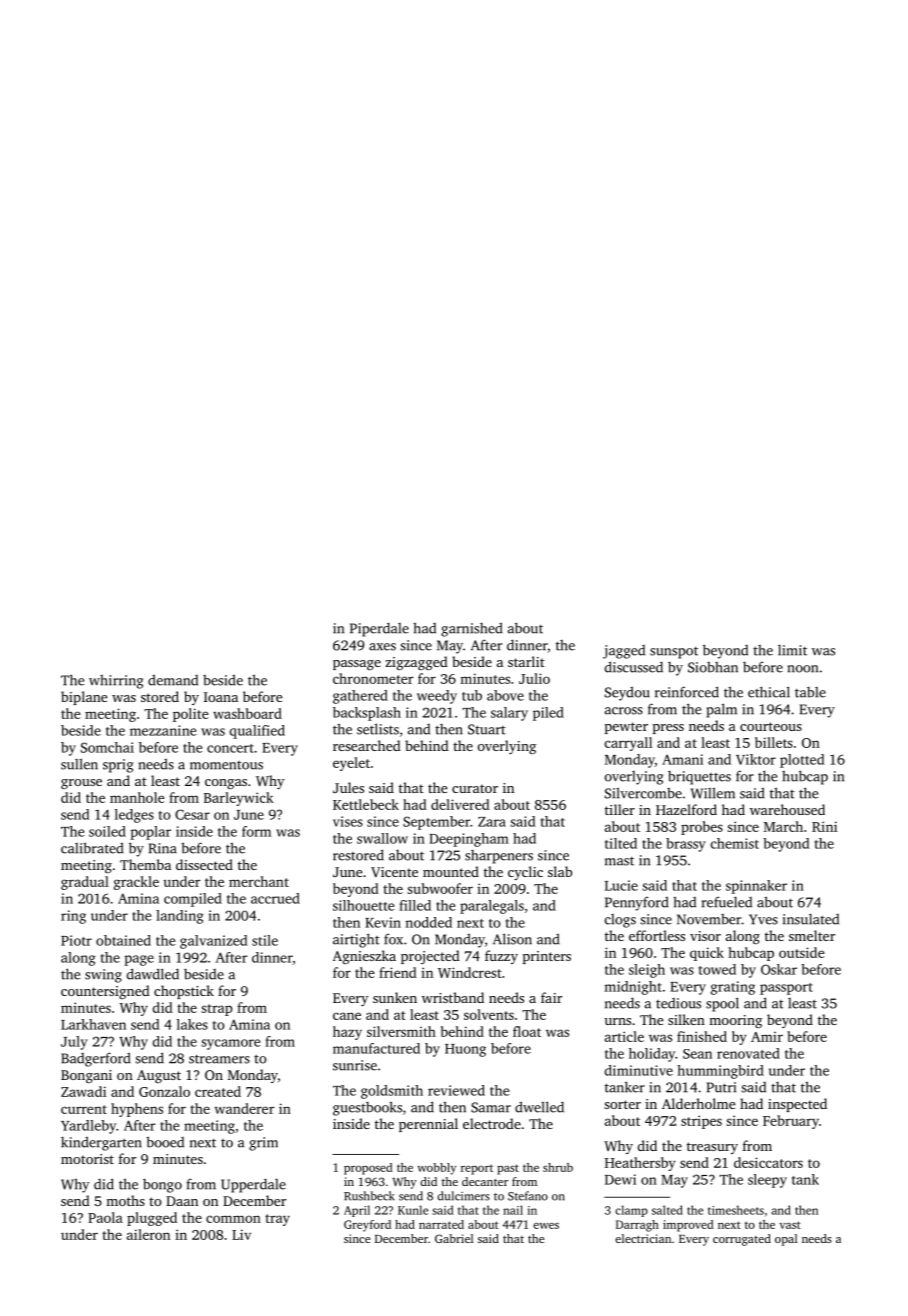 The height and width of the image is (1316, 908). I want to click on swing, so click(103, 976).
